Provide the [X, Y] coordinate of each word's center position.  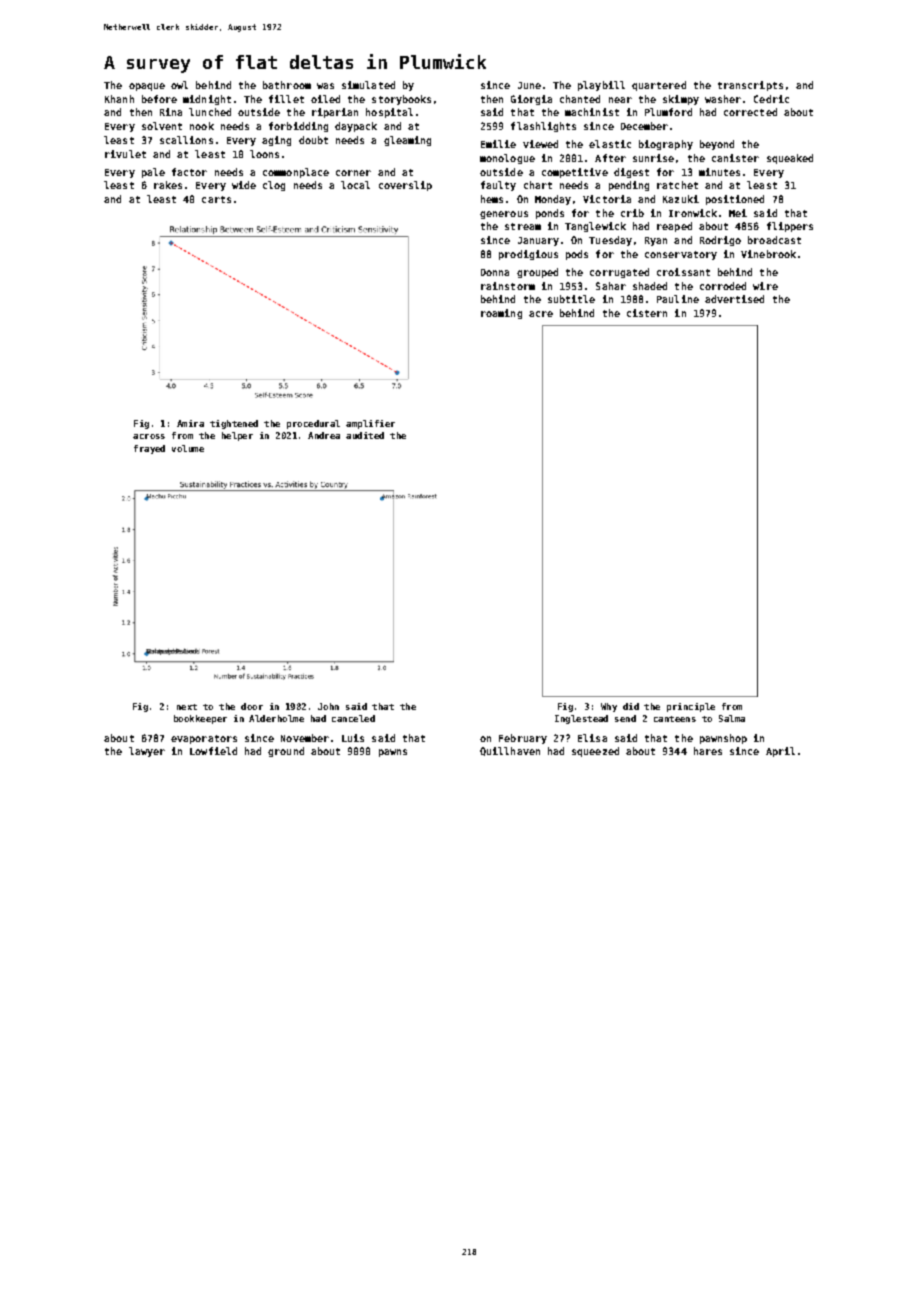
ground [286, 752]
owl [179, 85]
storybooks [401, 100]
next [187, 707]
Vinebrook [768, 254]
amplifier [370, 424]
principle [691, 707]
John [328, 706]
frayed [149, 449]
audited [365, 435]
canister [735, 158]
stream [523, 226]
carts [216, 199]
